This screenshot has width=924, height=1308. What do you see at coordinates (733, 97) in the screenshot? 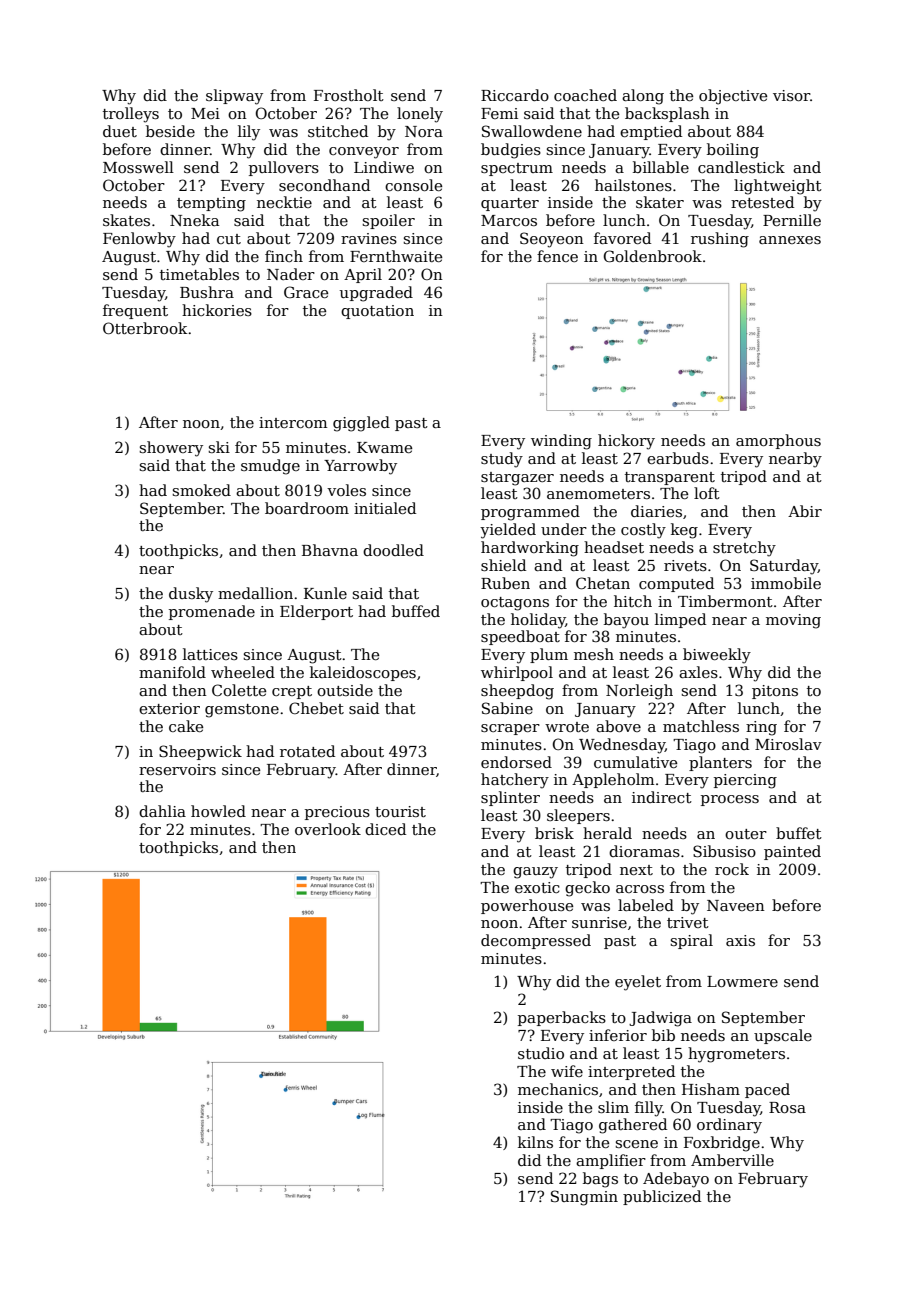
I see `objective` at bounding box center [733, 97].
